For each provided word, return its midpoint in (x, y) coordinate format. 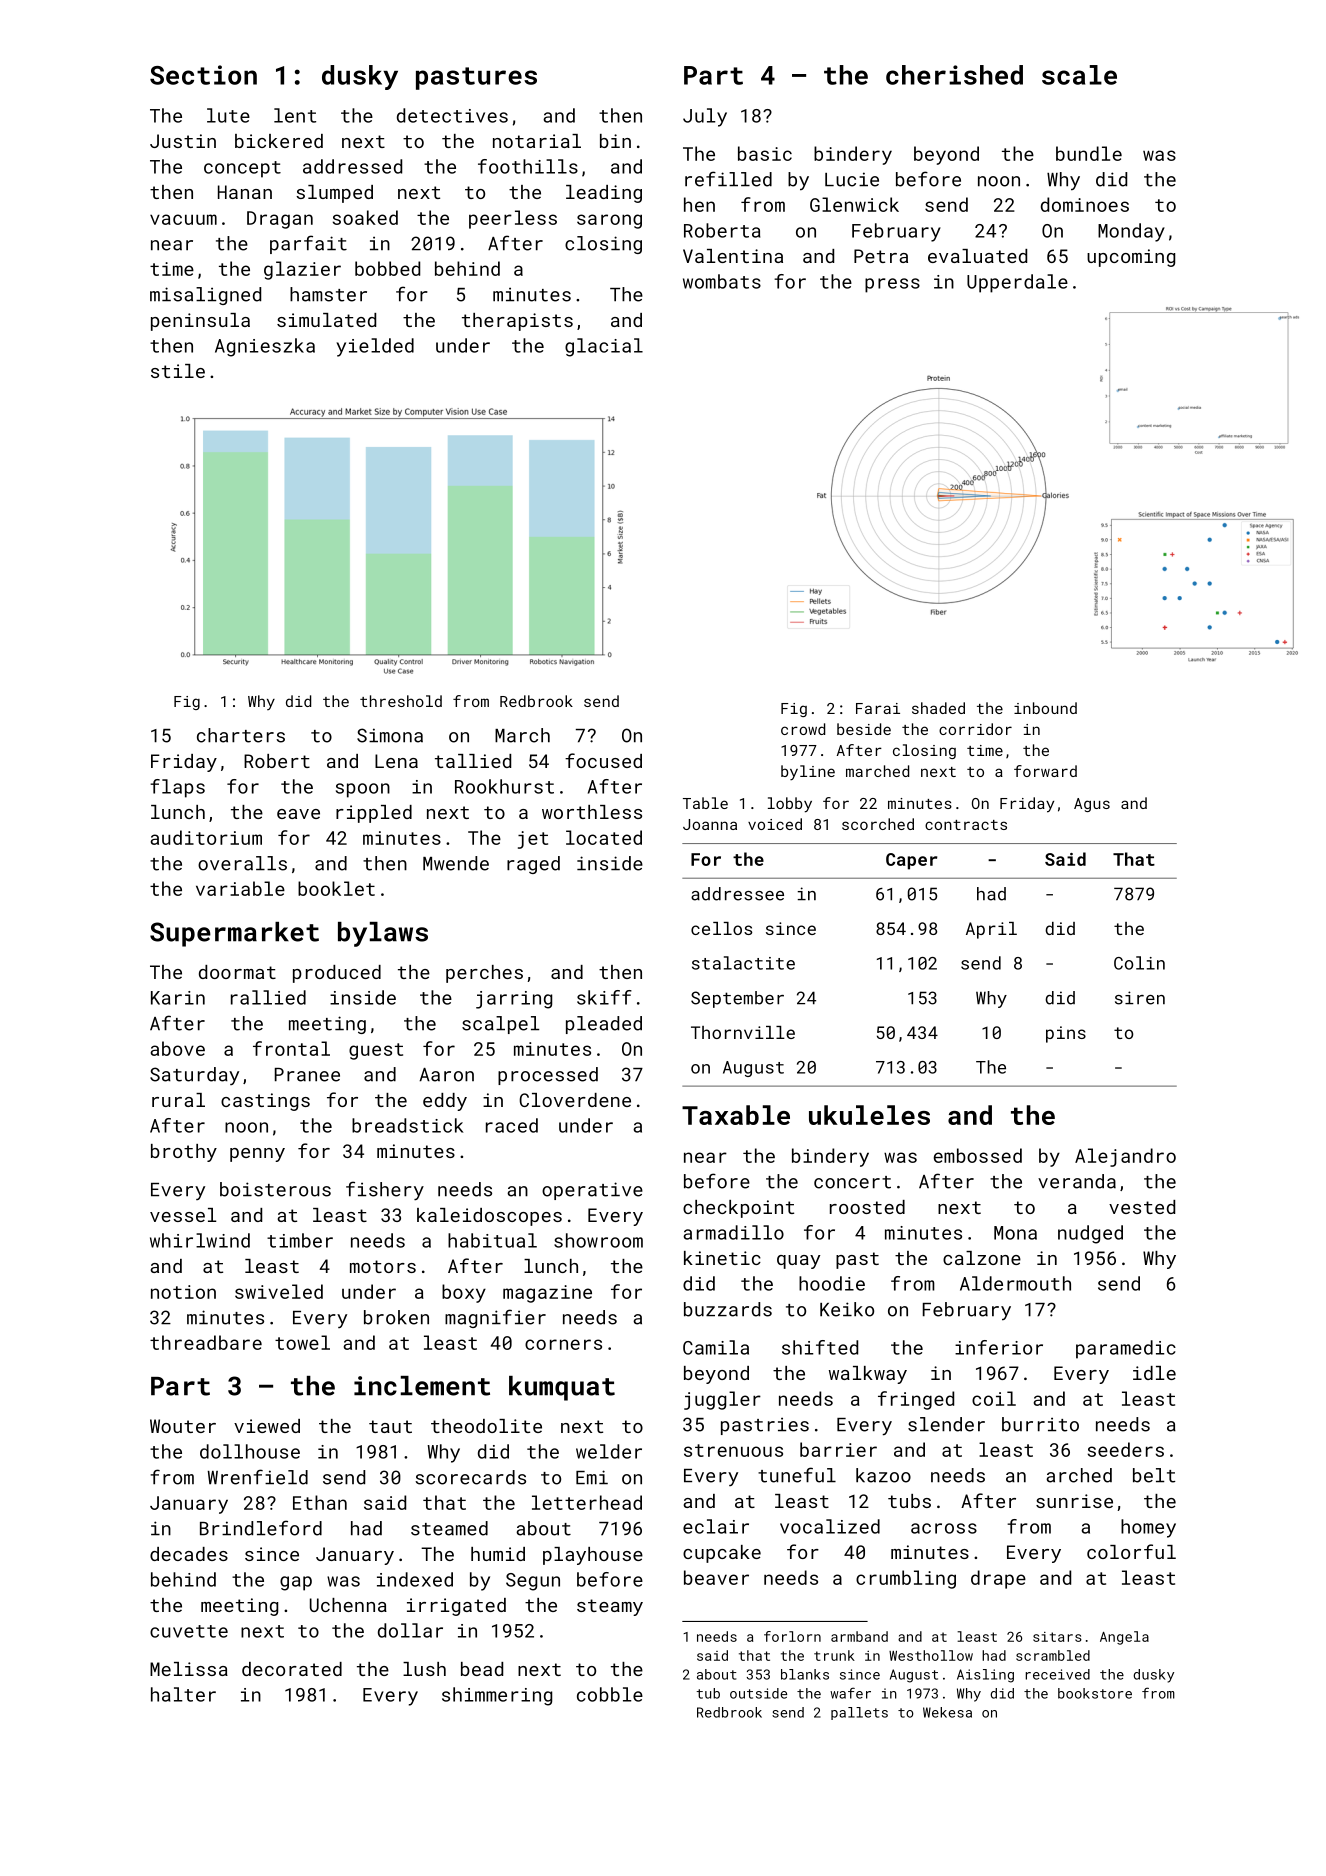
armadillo (733, 1232)
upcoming (1131, 258)
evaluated (977, 256)
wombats (722, 281)
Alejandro (1125, 1157)
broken (396, 1317)
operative (592, 1191)
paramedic (1126, 1349)
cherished (954, 75)
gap (296, 1583)
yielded (375, 347)
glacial (604, 347)
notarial (537, 141)
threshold (401, 701)
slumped (334, 194)
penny (257, 1155)
